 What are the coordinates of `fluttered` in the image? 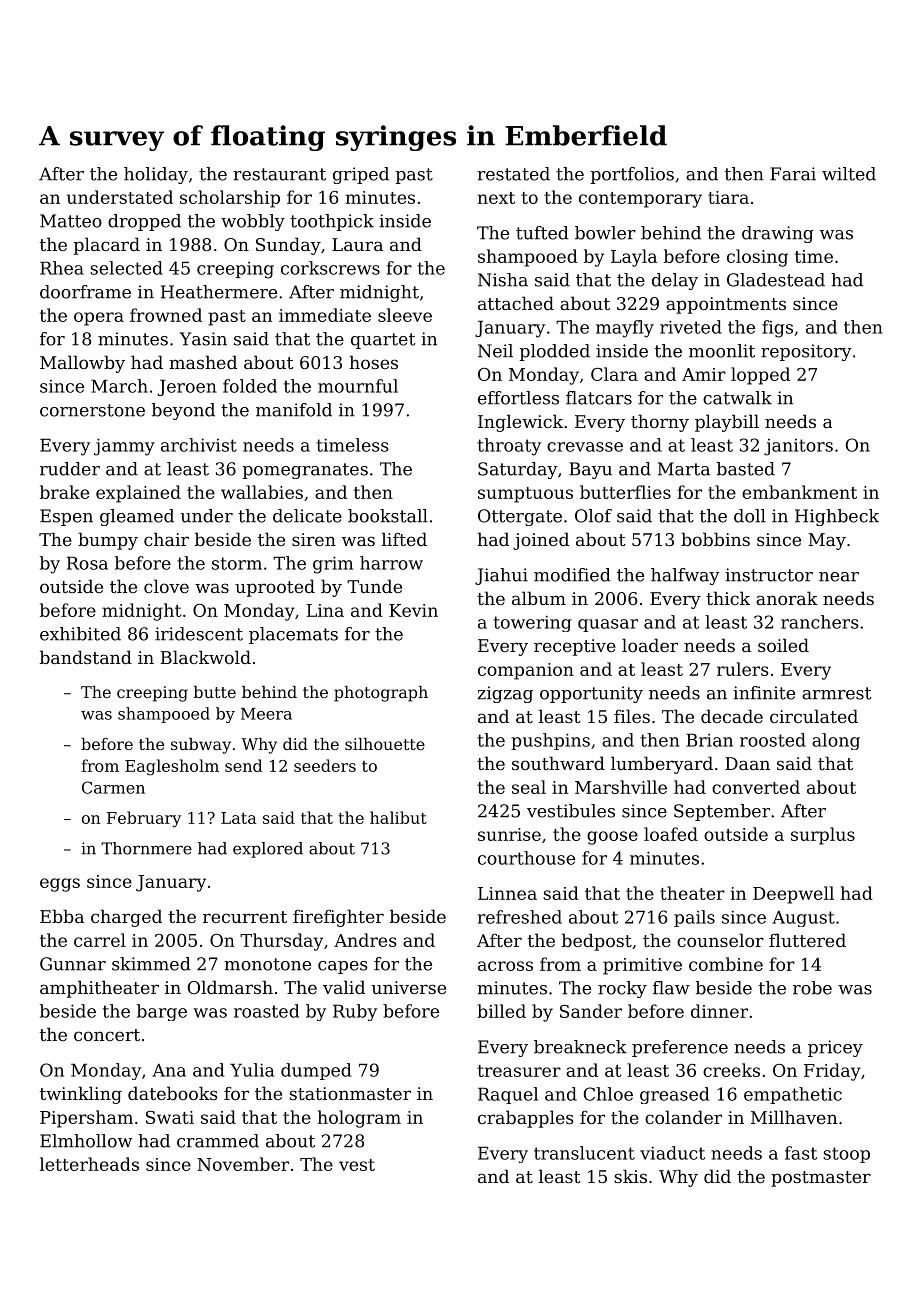 It's located at (807, 940).
